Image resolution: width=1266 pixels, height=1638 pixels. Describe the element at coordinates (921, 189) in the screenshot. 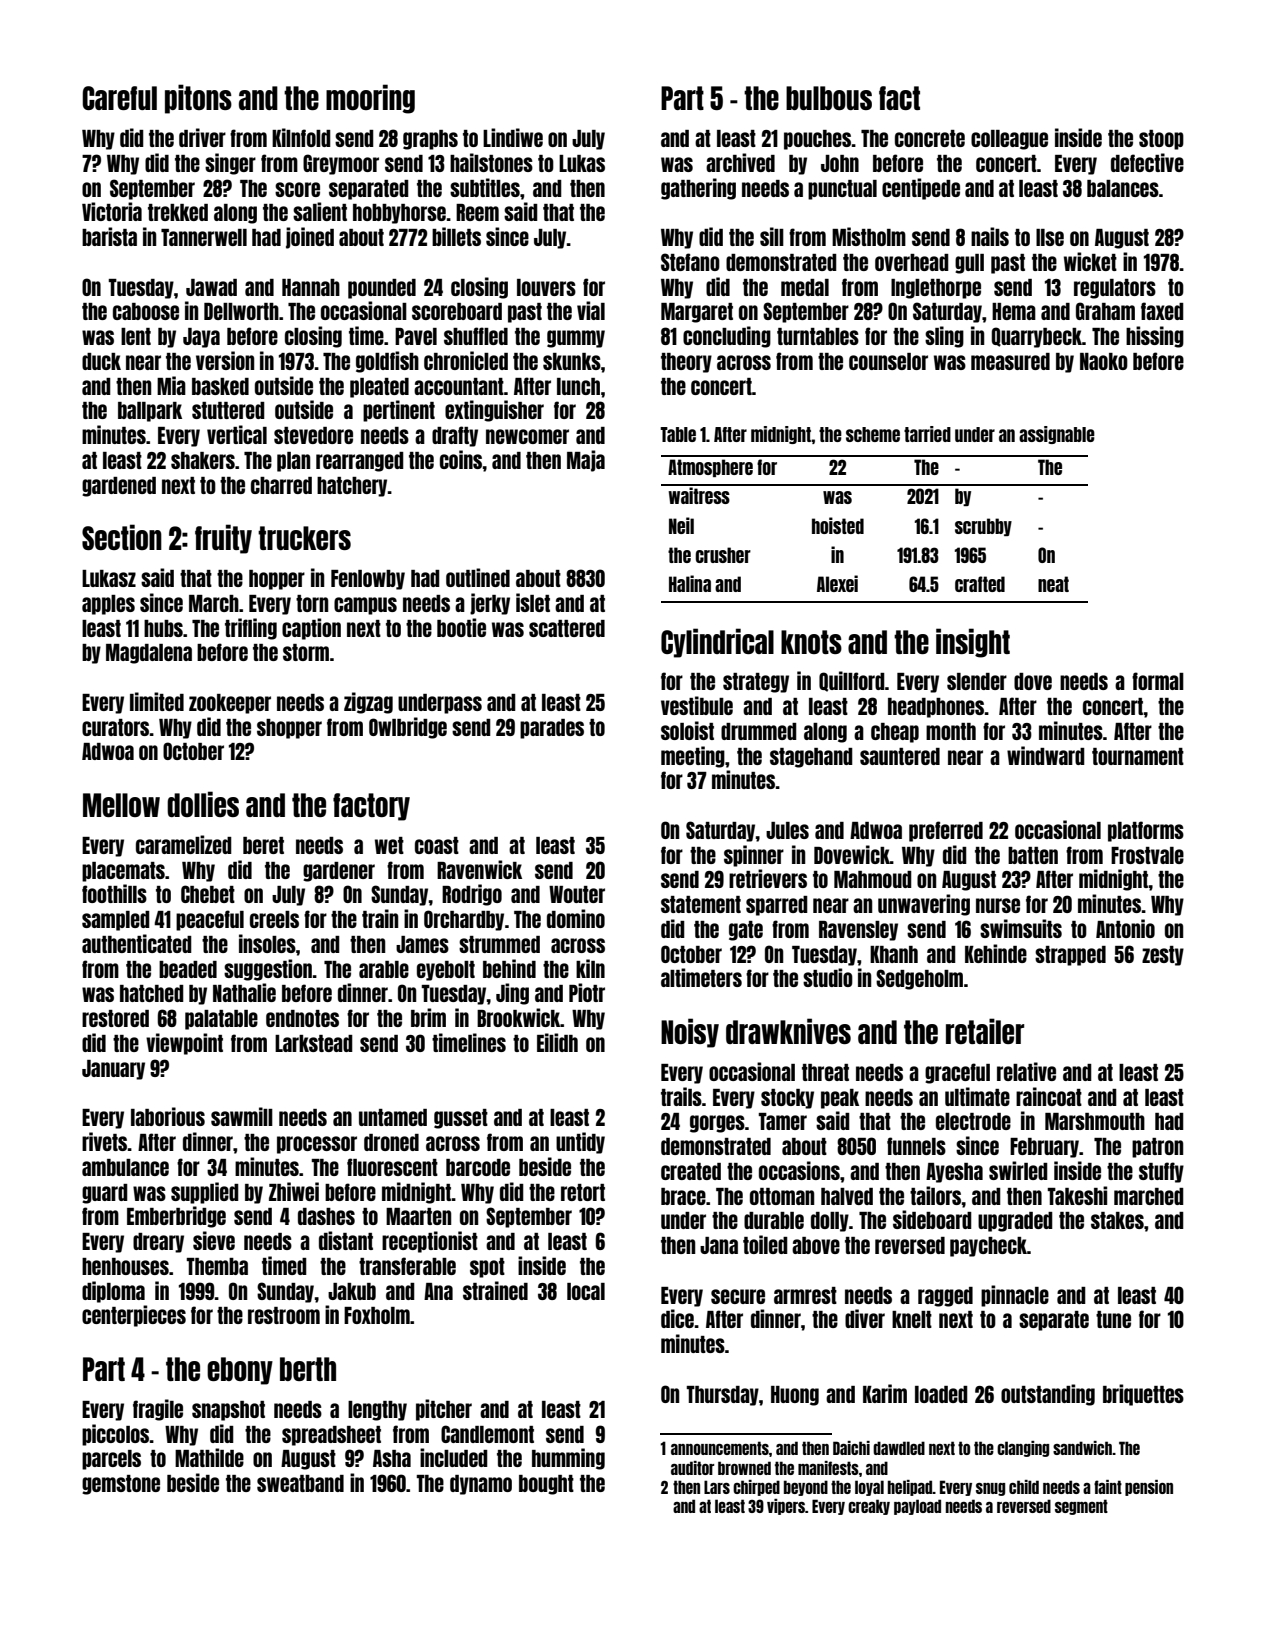

I see `centipede` at that location.
